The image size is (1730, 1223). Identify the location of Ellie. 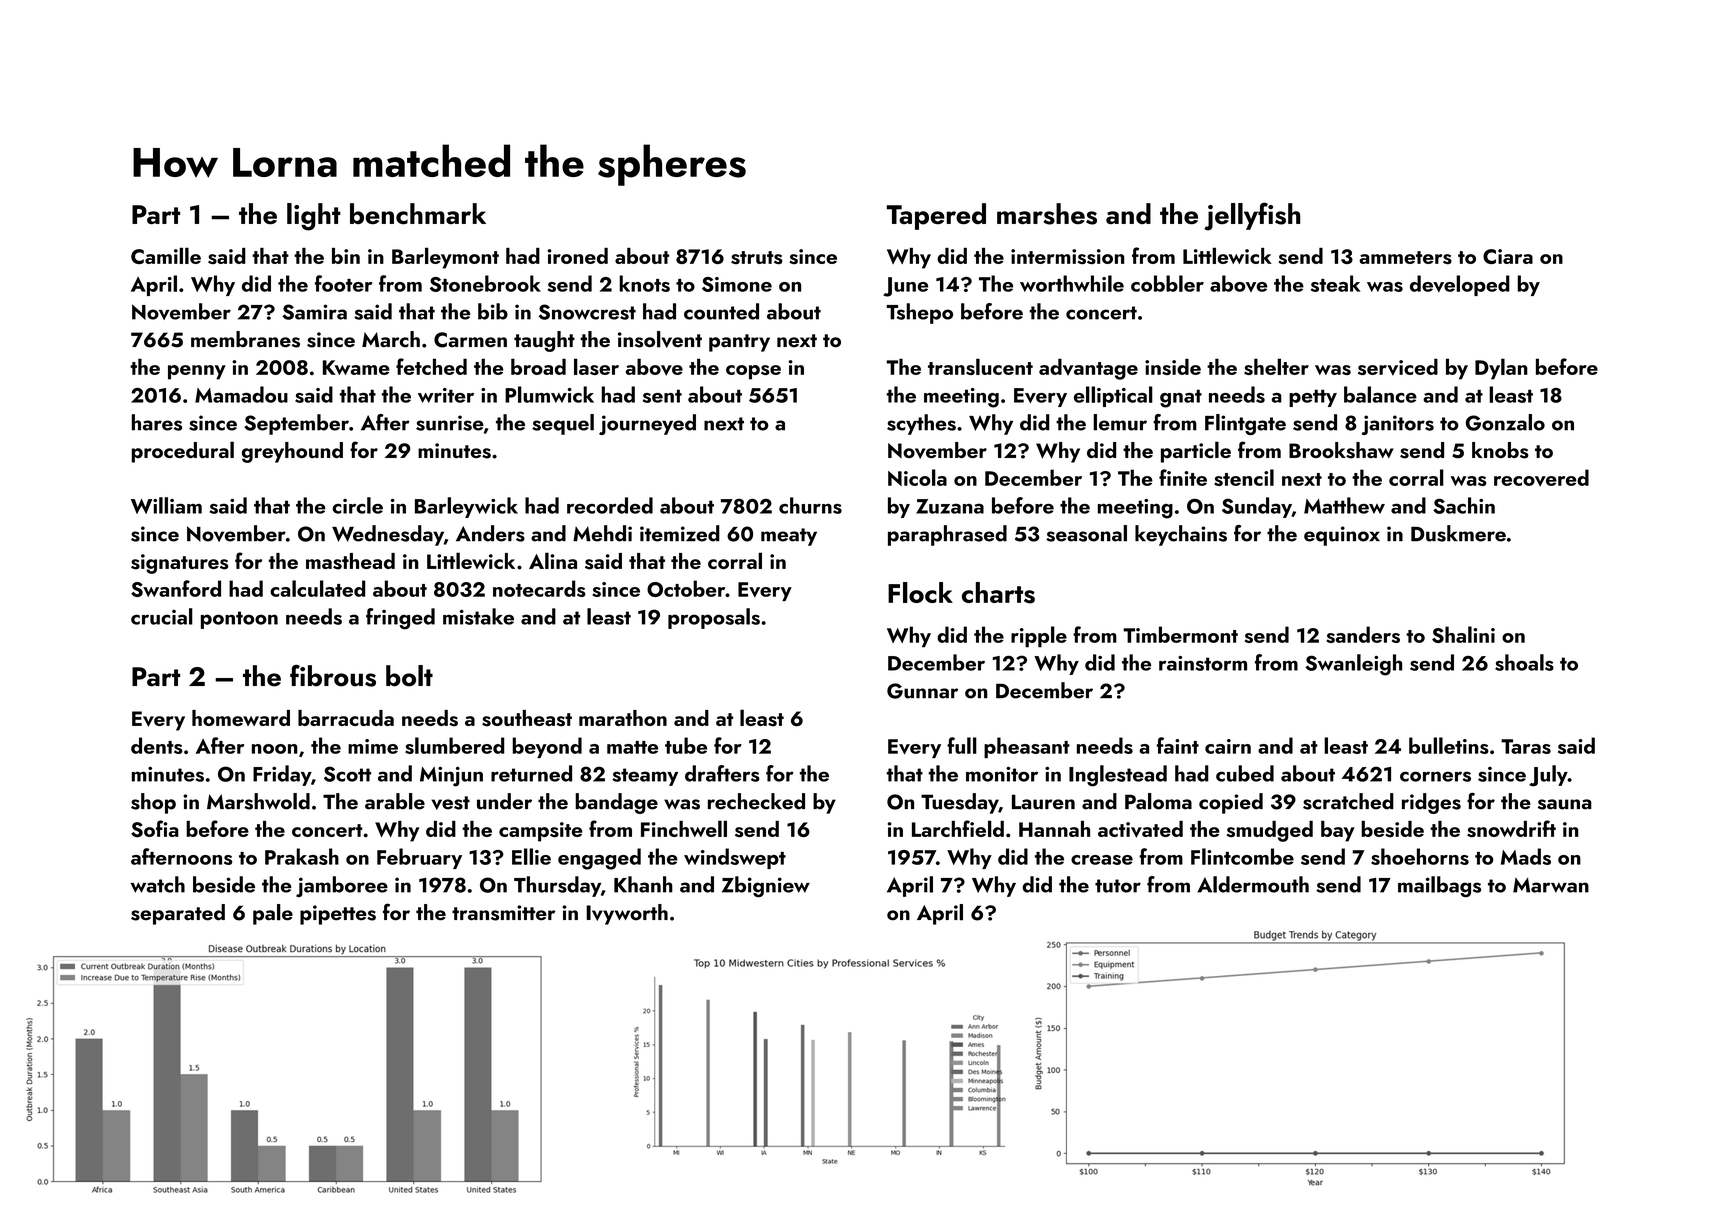
(531, 856).
